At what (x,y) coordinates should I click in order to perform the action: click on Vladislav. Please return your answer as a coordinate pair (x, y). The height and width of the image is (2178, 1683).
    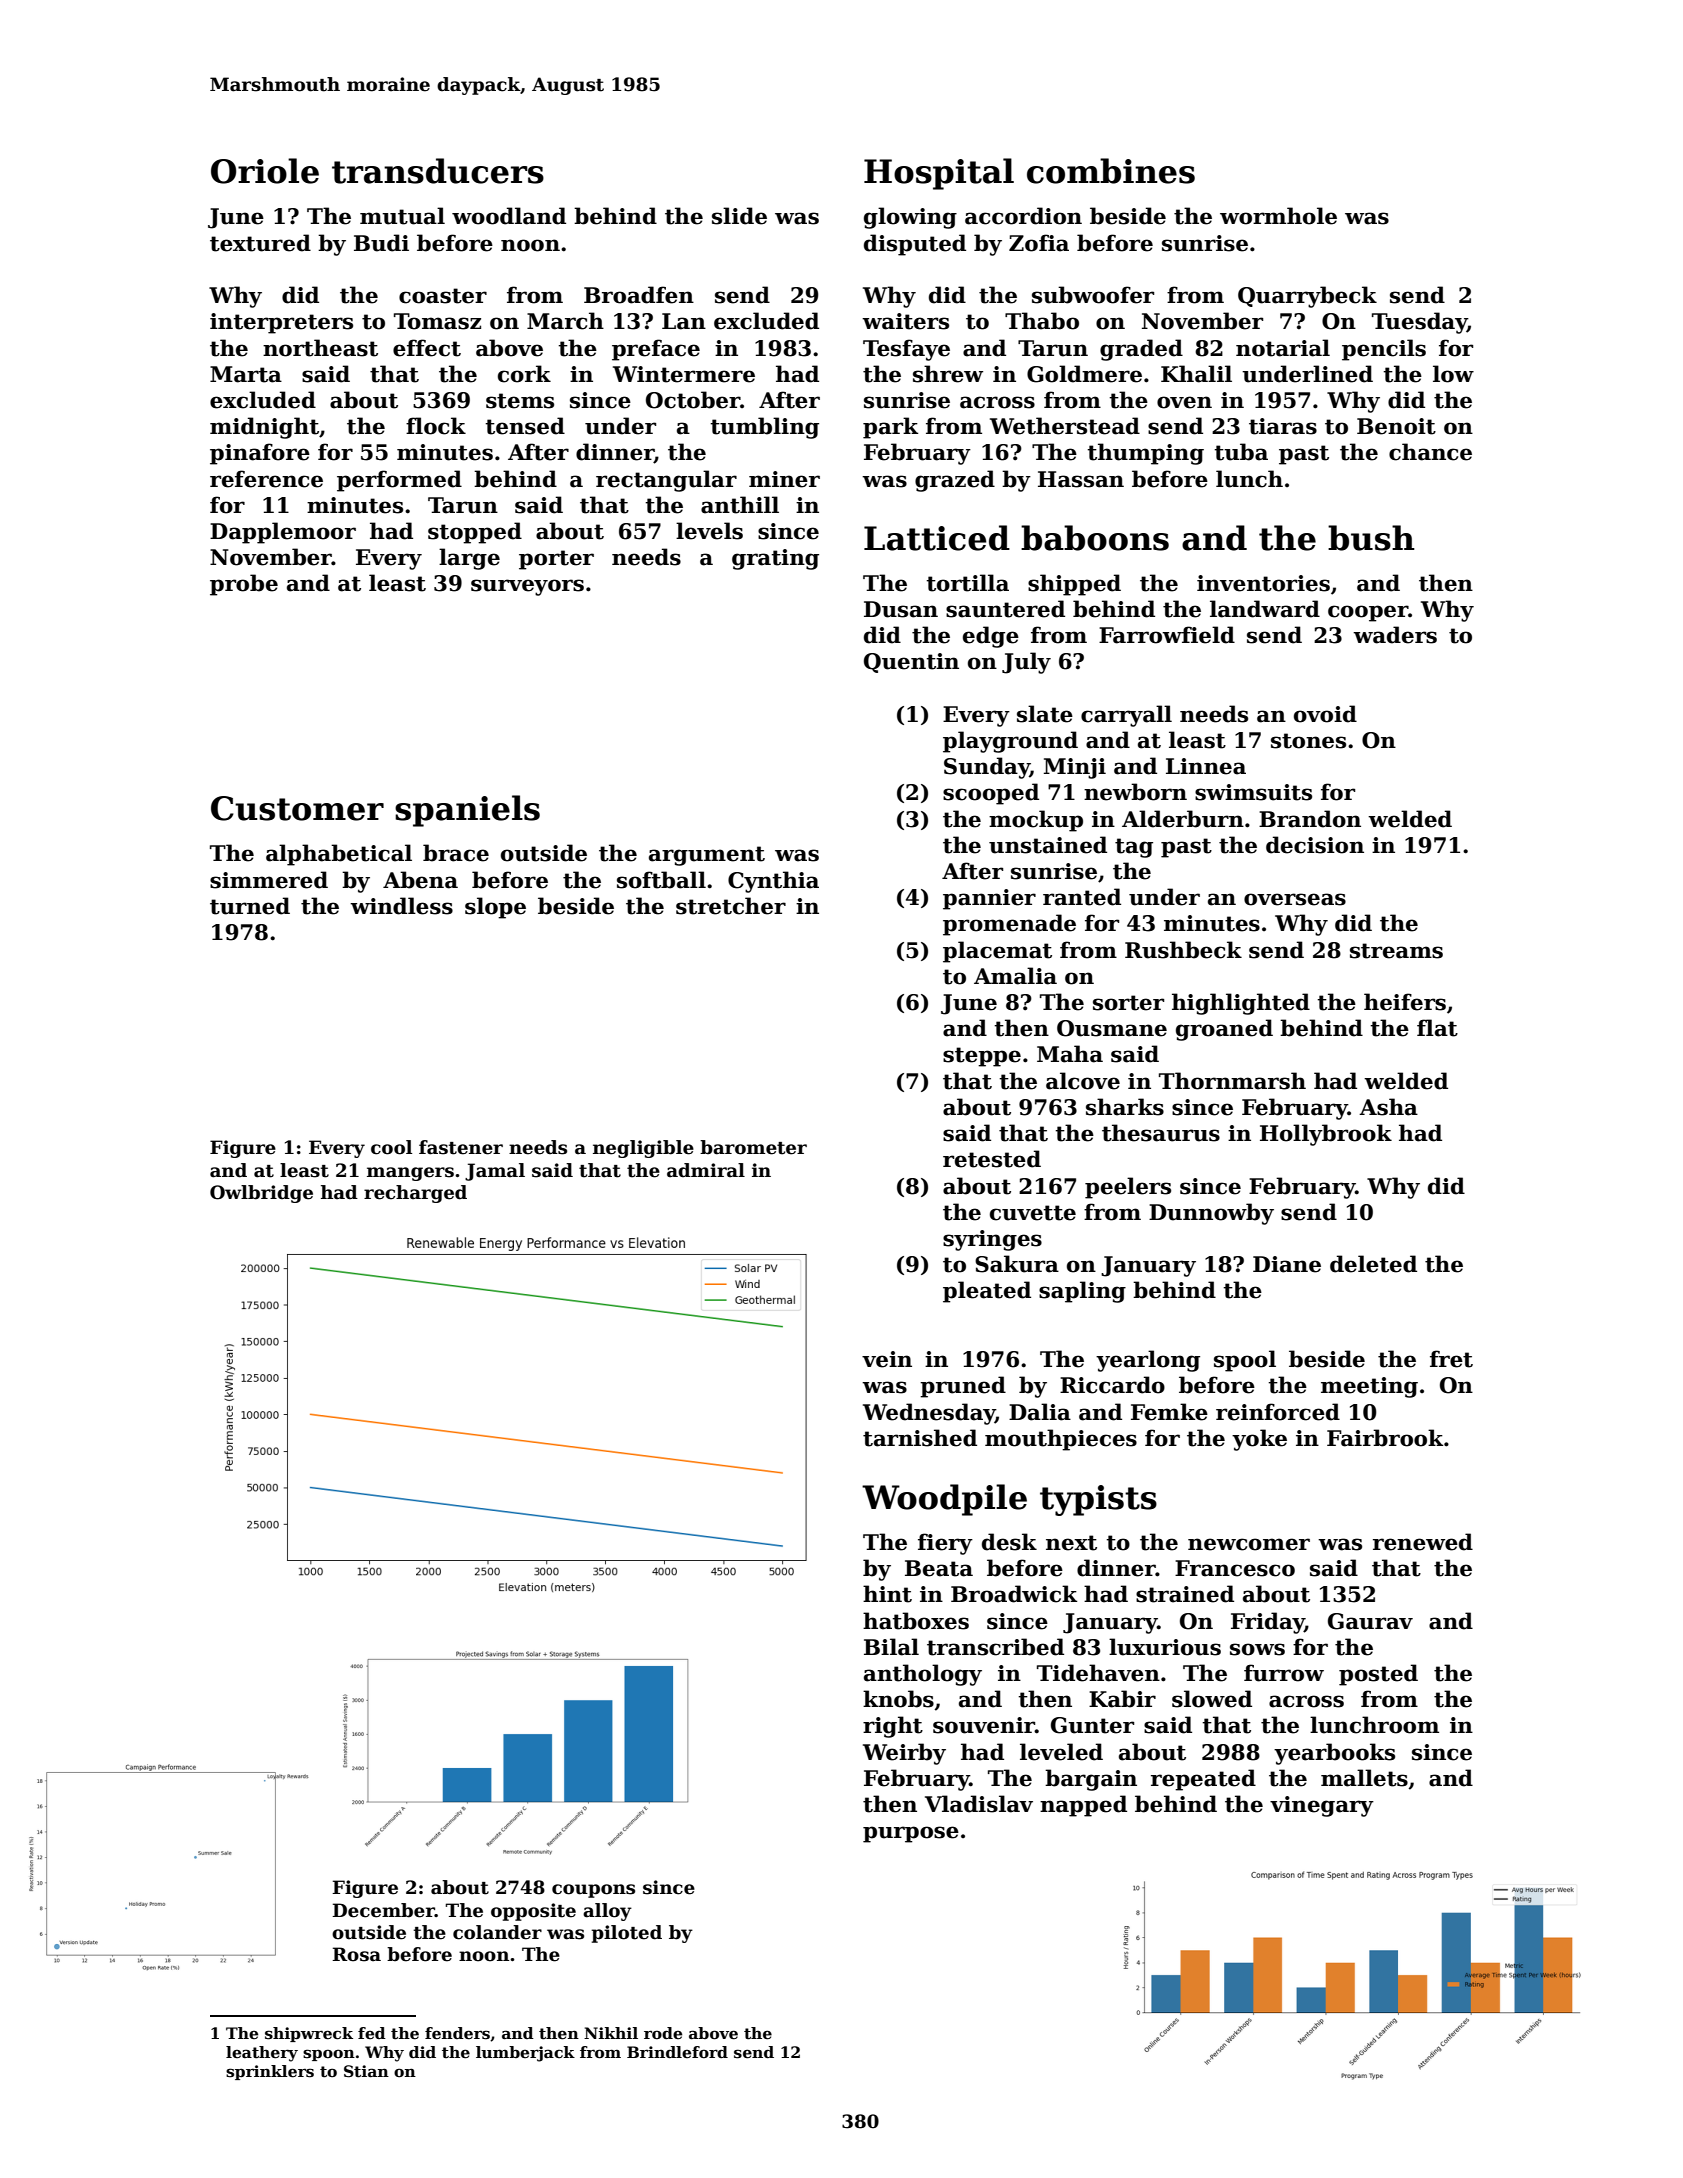
    Looking at the image, I should click on (979, 1804).
